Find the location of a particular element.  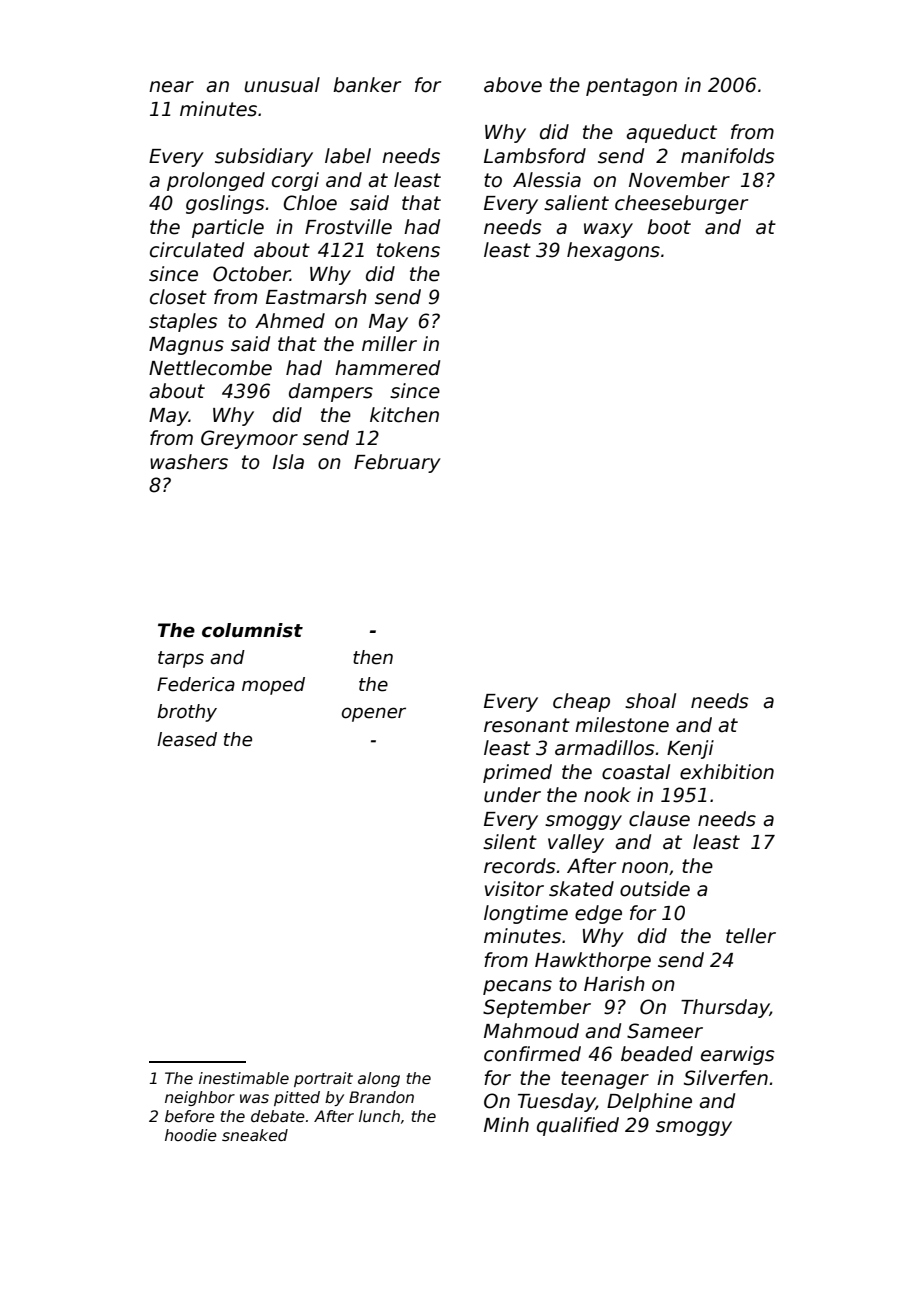

kitchen is located at coordinates (404, 415).
